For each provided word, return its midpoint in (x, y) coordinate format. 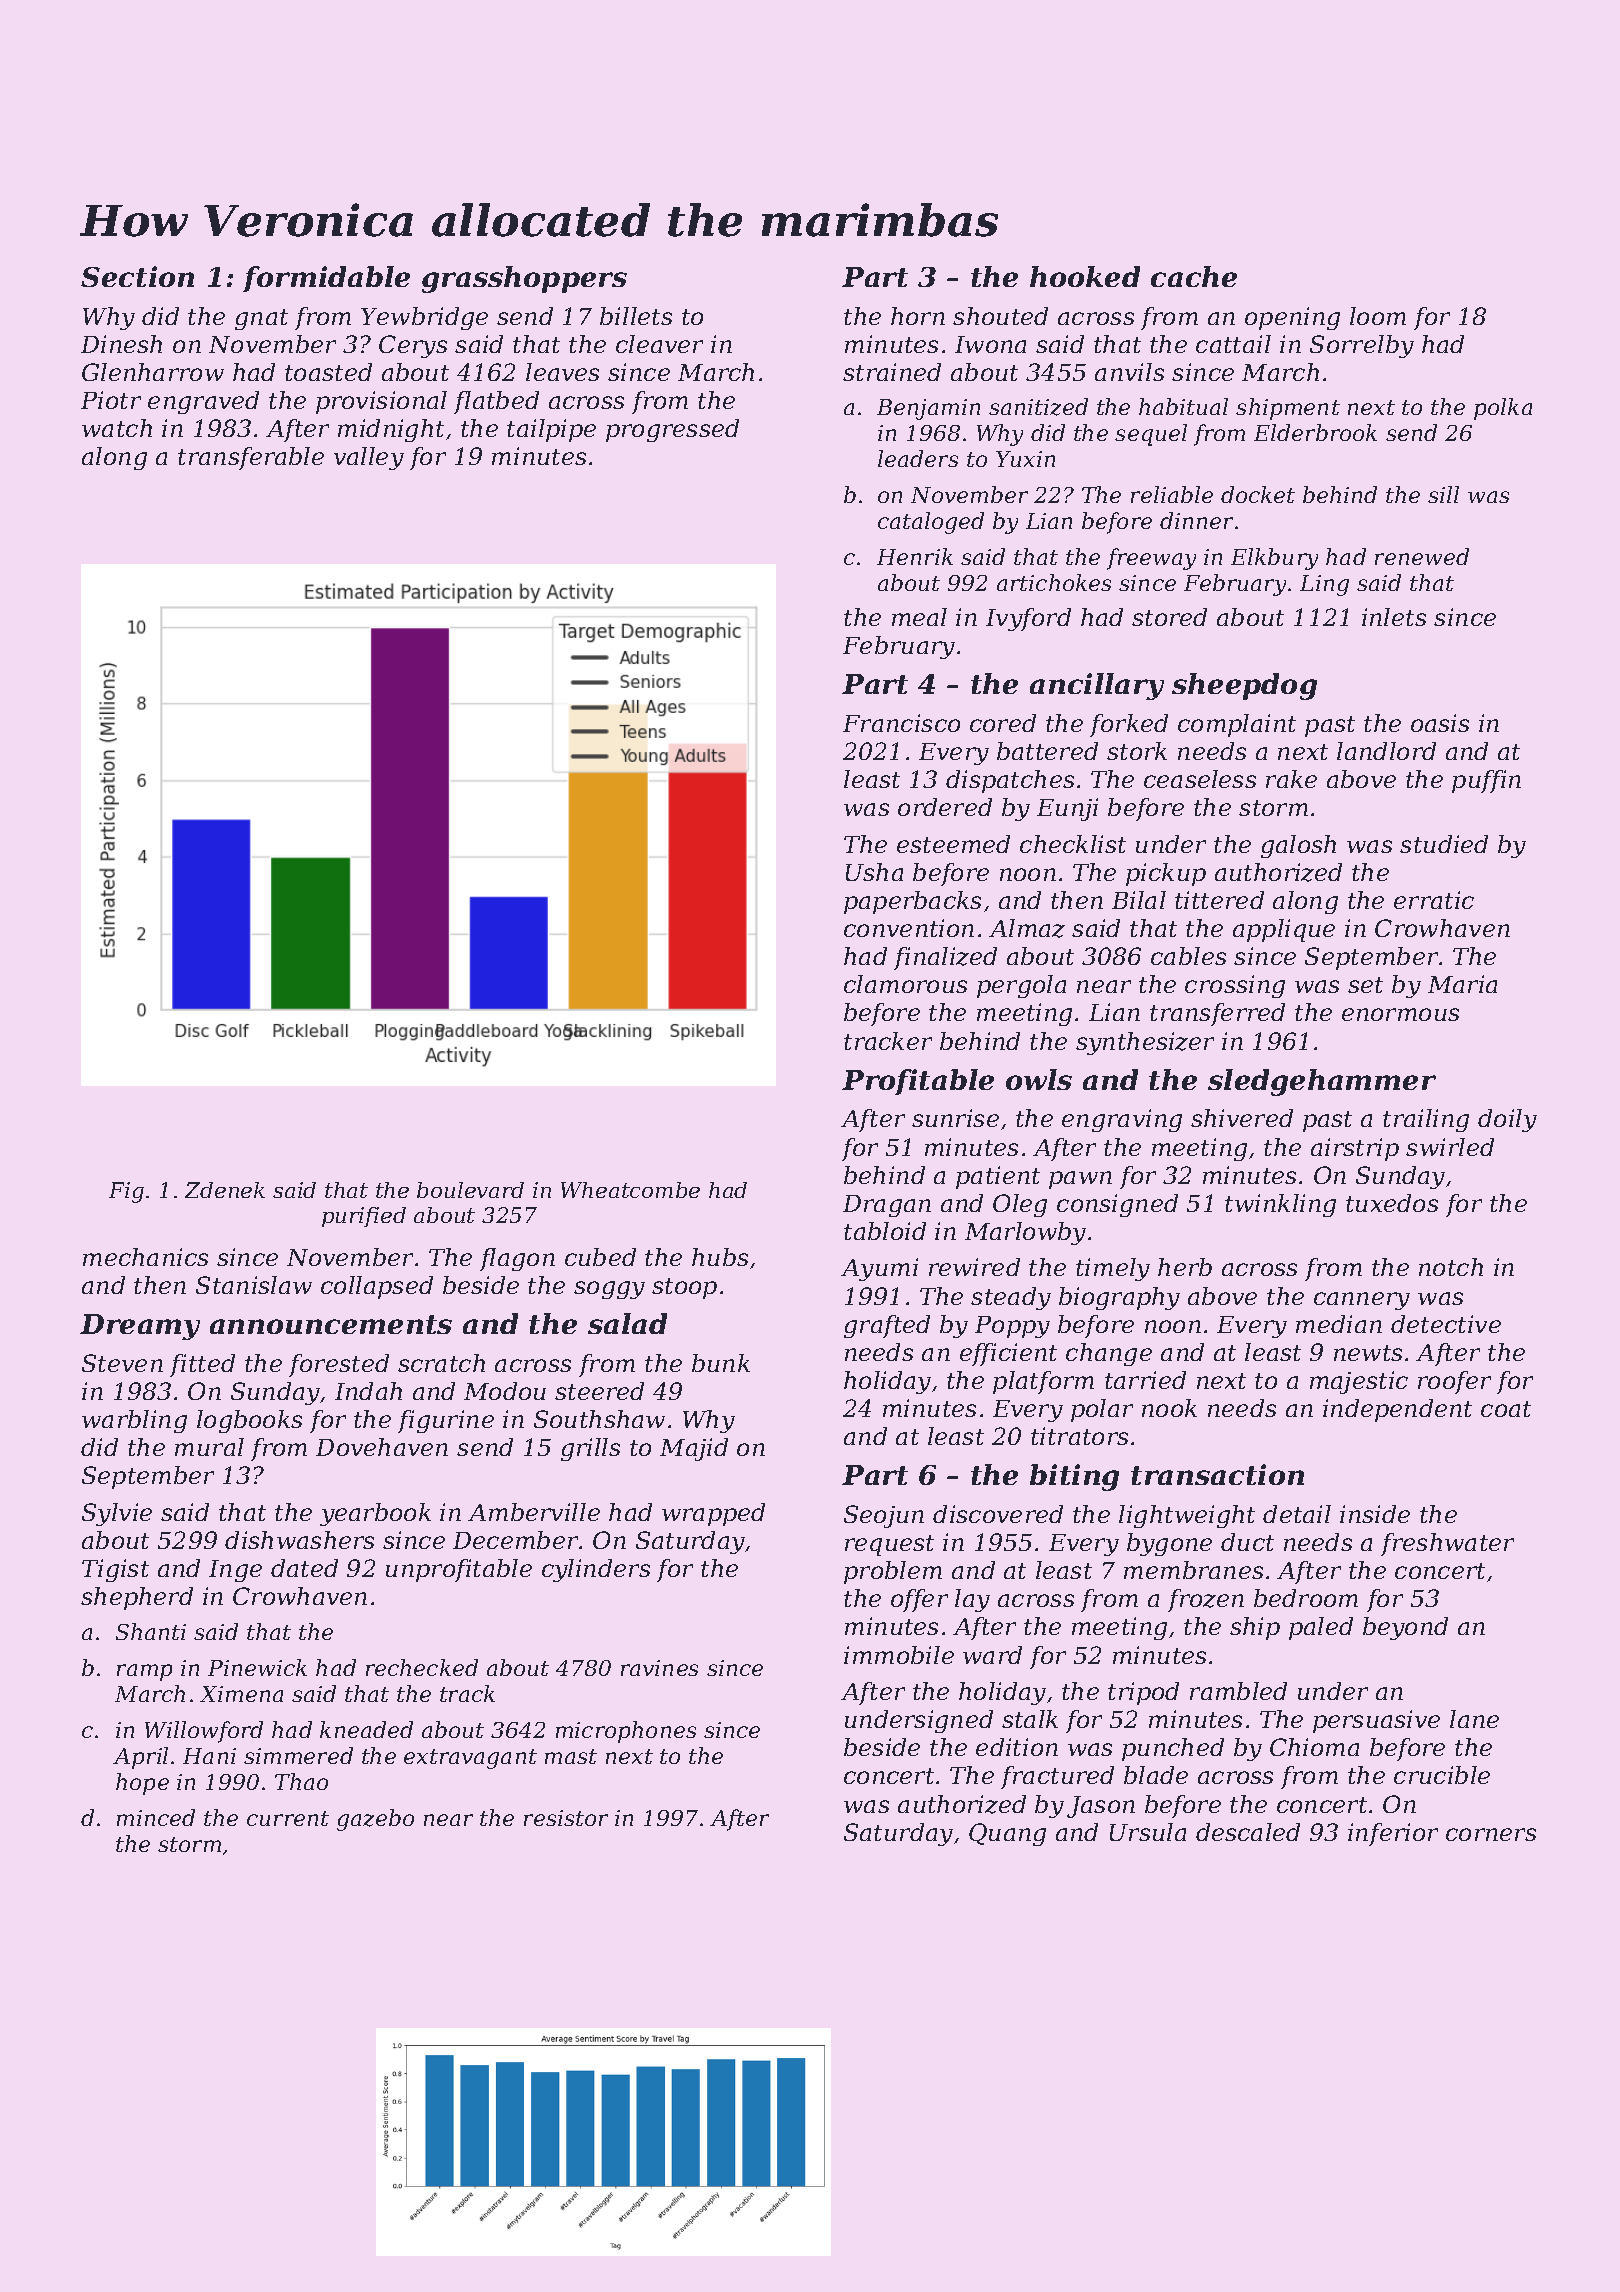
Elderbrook (1315, 432)
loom (1378, 316)
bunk (721, 1363)
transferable (251, 458)
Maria (1462, 984)
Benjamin (928, 409)
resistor (566, 1818)
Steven (122, 1363)
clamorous (905, 984)
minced (156, 1817)
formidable (326, 279)
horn (918, 316)
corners (1491, 1834)
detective (1446, 1324)
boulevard (470, 1190)
